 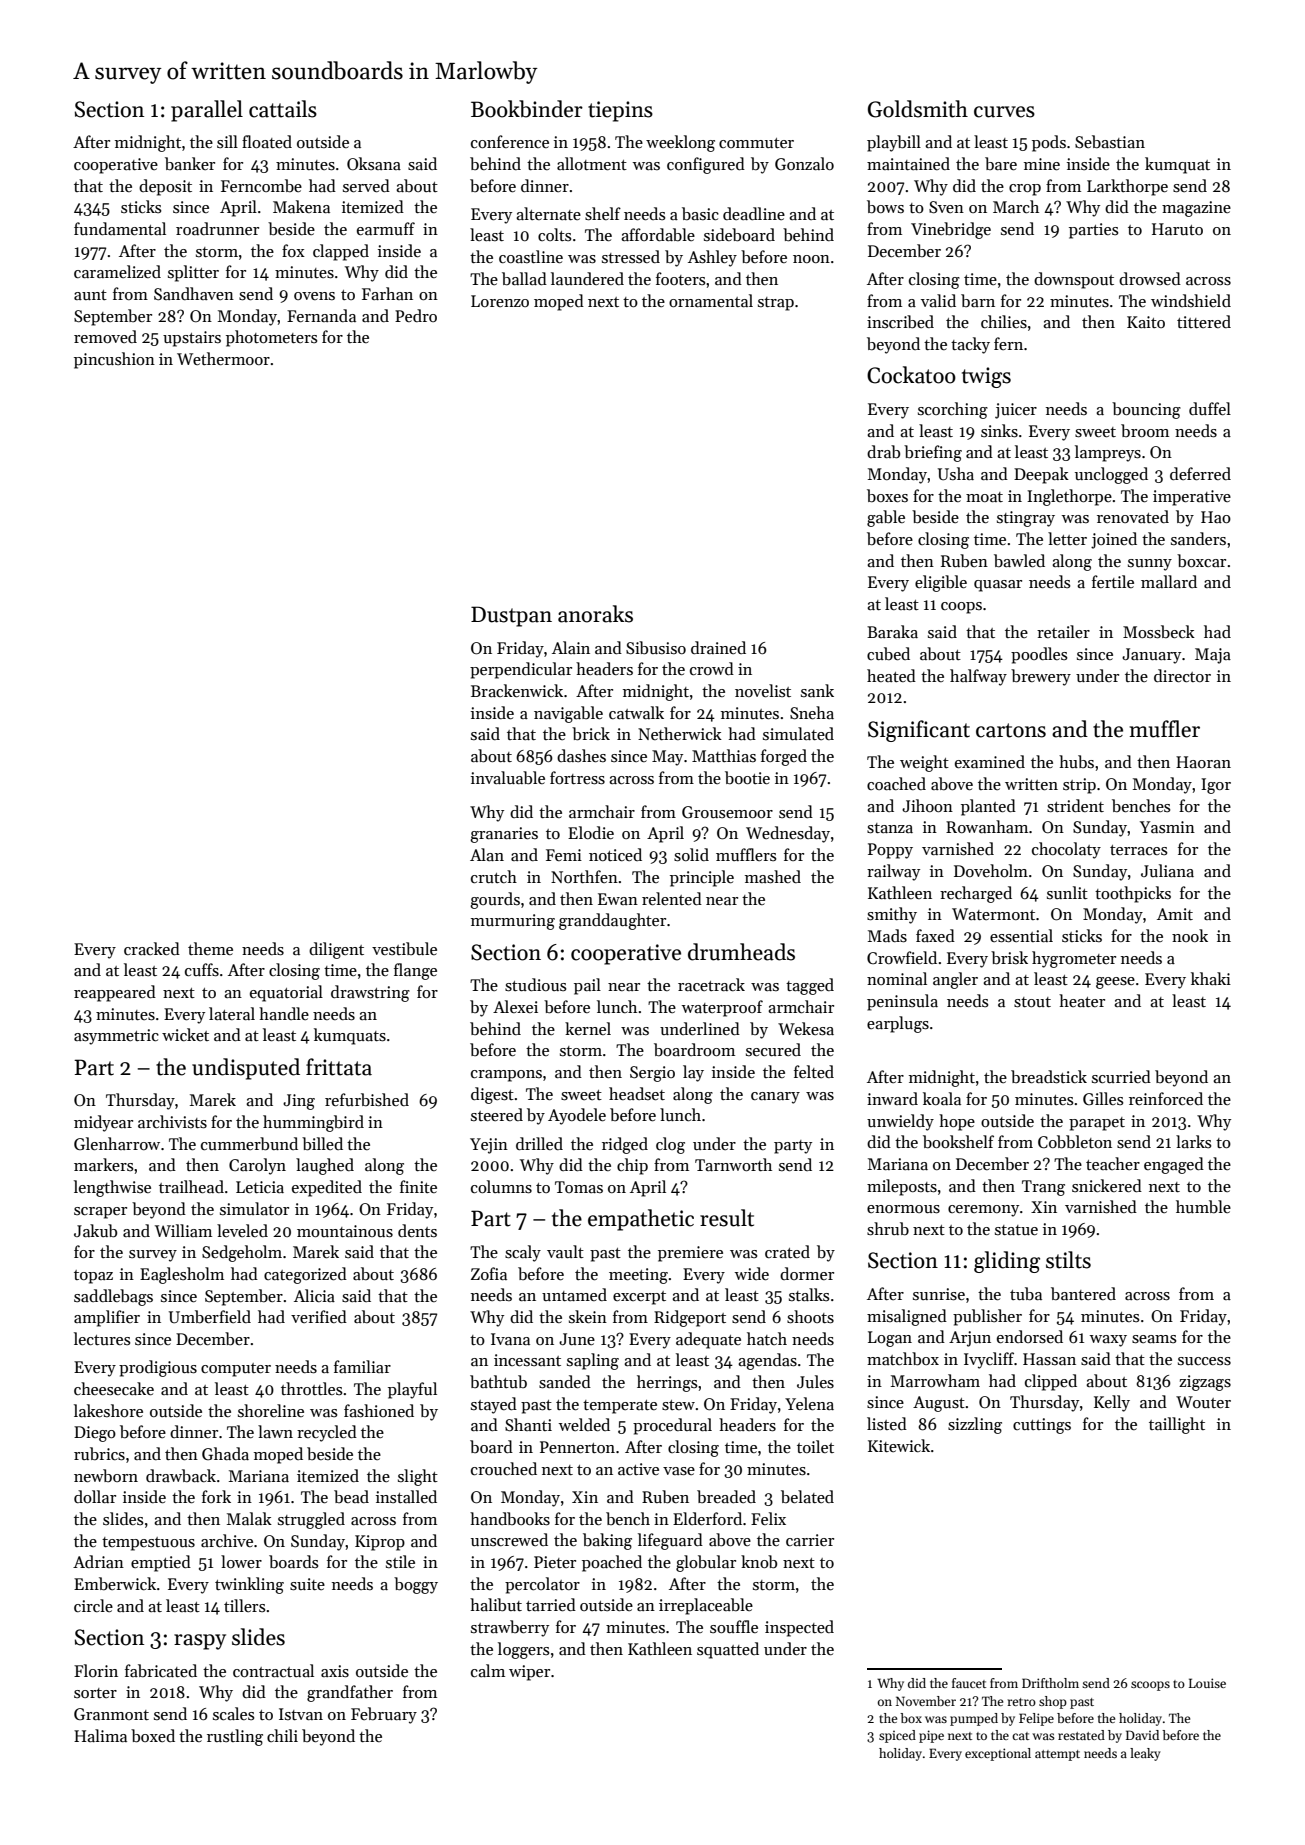 What do you see at coordinates (336, 950) in the screenshot?
I see `diligent` at bounding box center [336, 950].
